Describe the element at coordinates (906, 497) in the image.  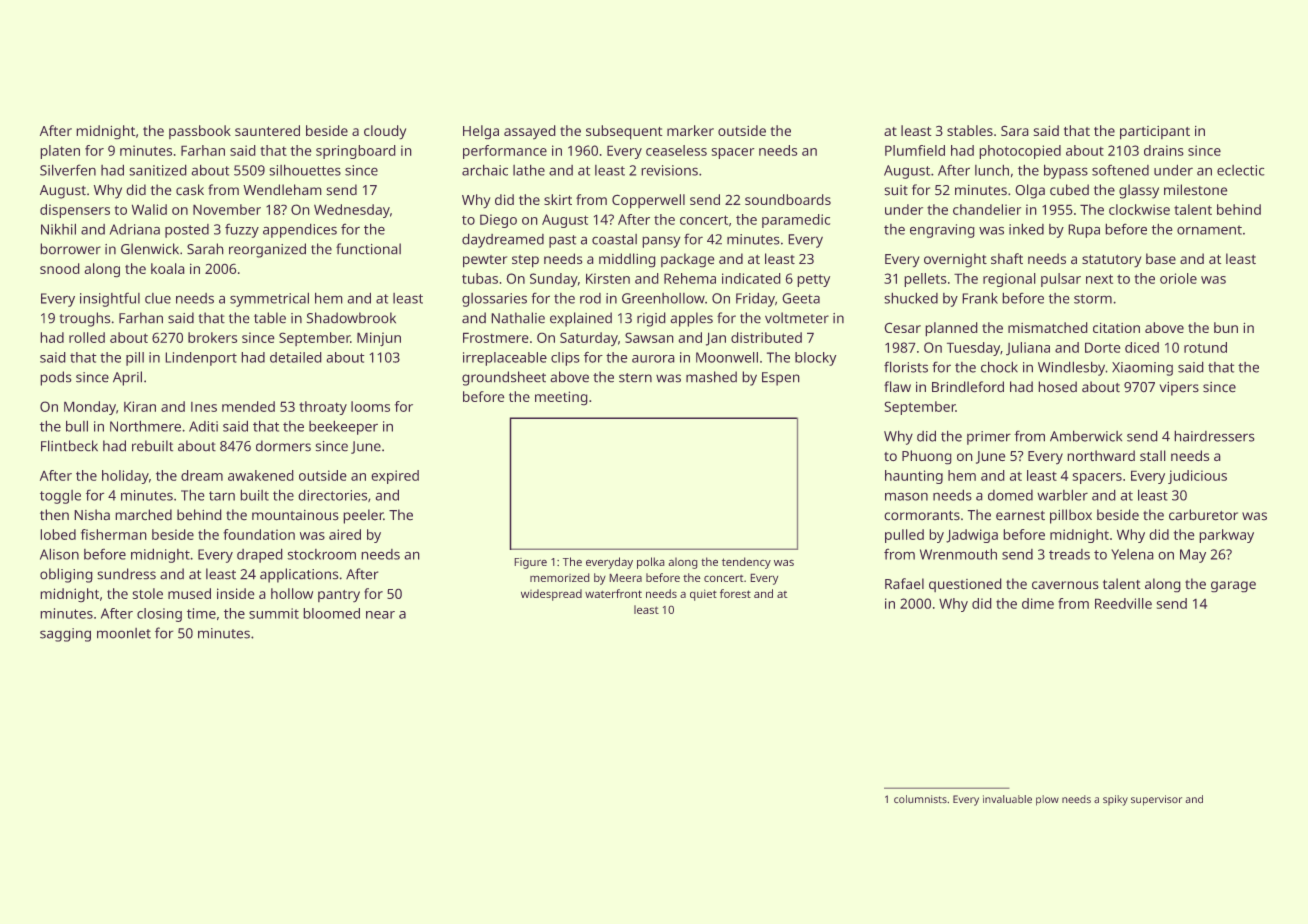
I see `mason` at that location.
